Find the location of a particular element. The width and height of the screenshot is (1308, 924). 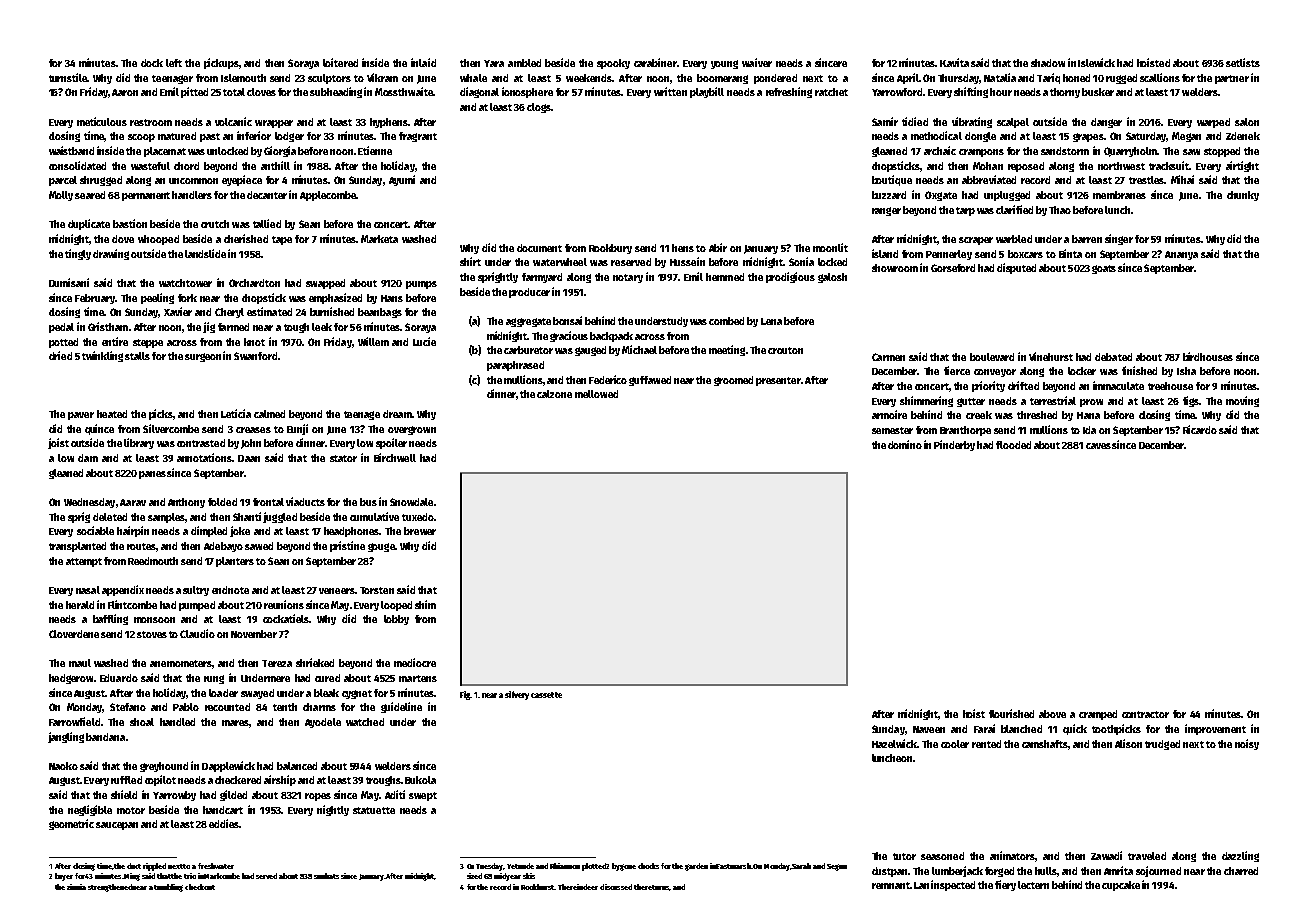

dongle is located at coordinates (980, 137).
